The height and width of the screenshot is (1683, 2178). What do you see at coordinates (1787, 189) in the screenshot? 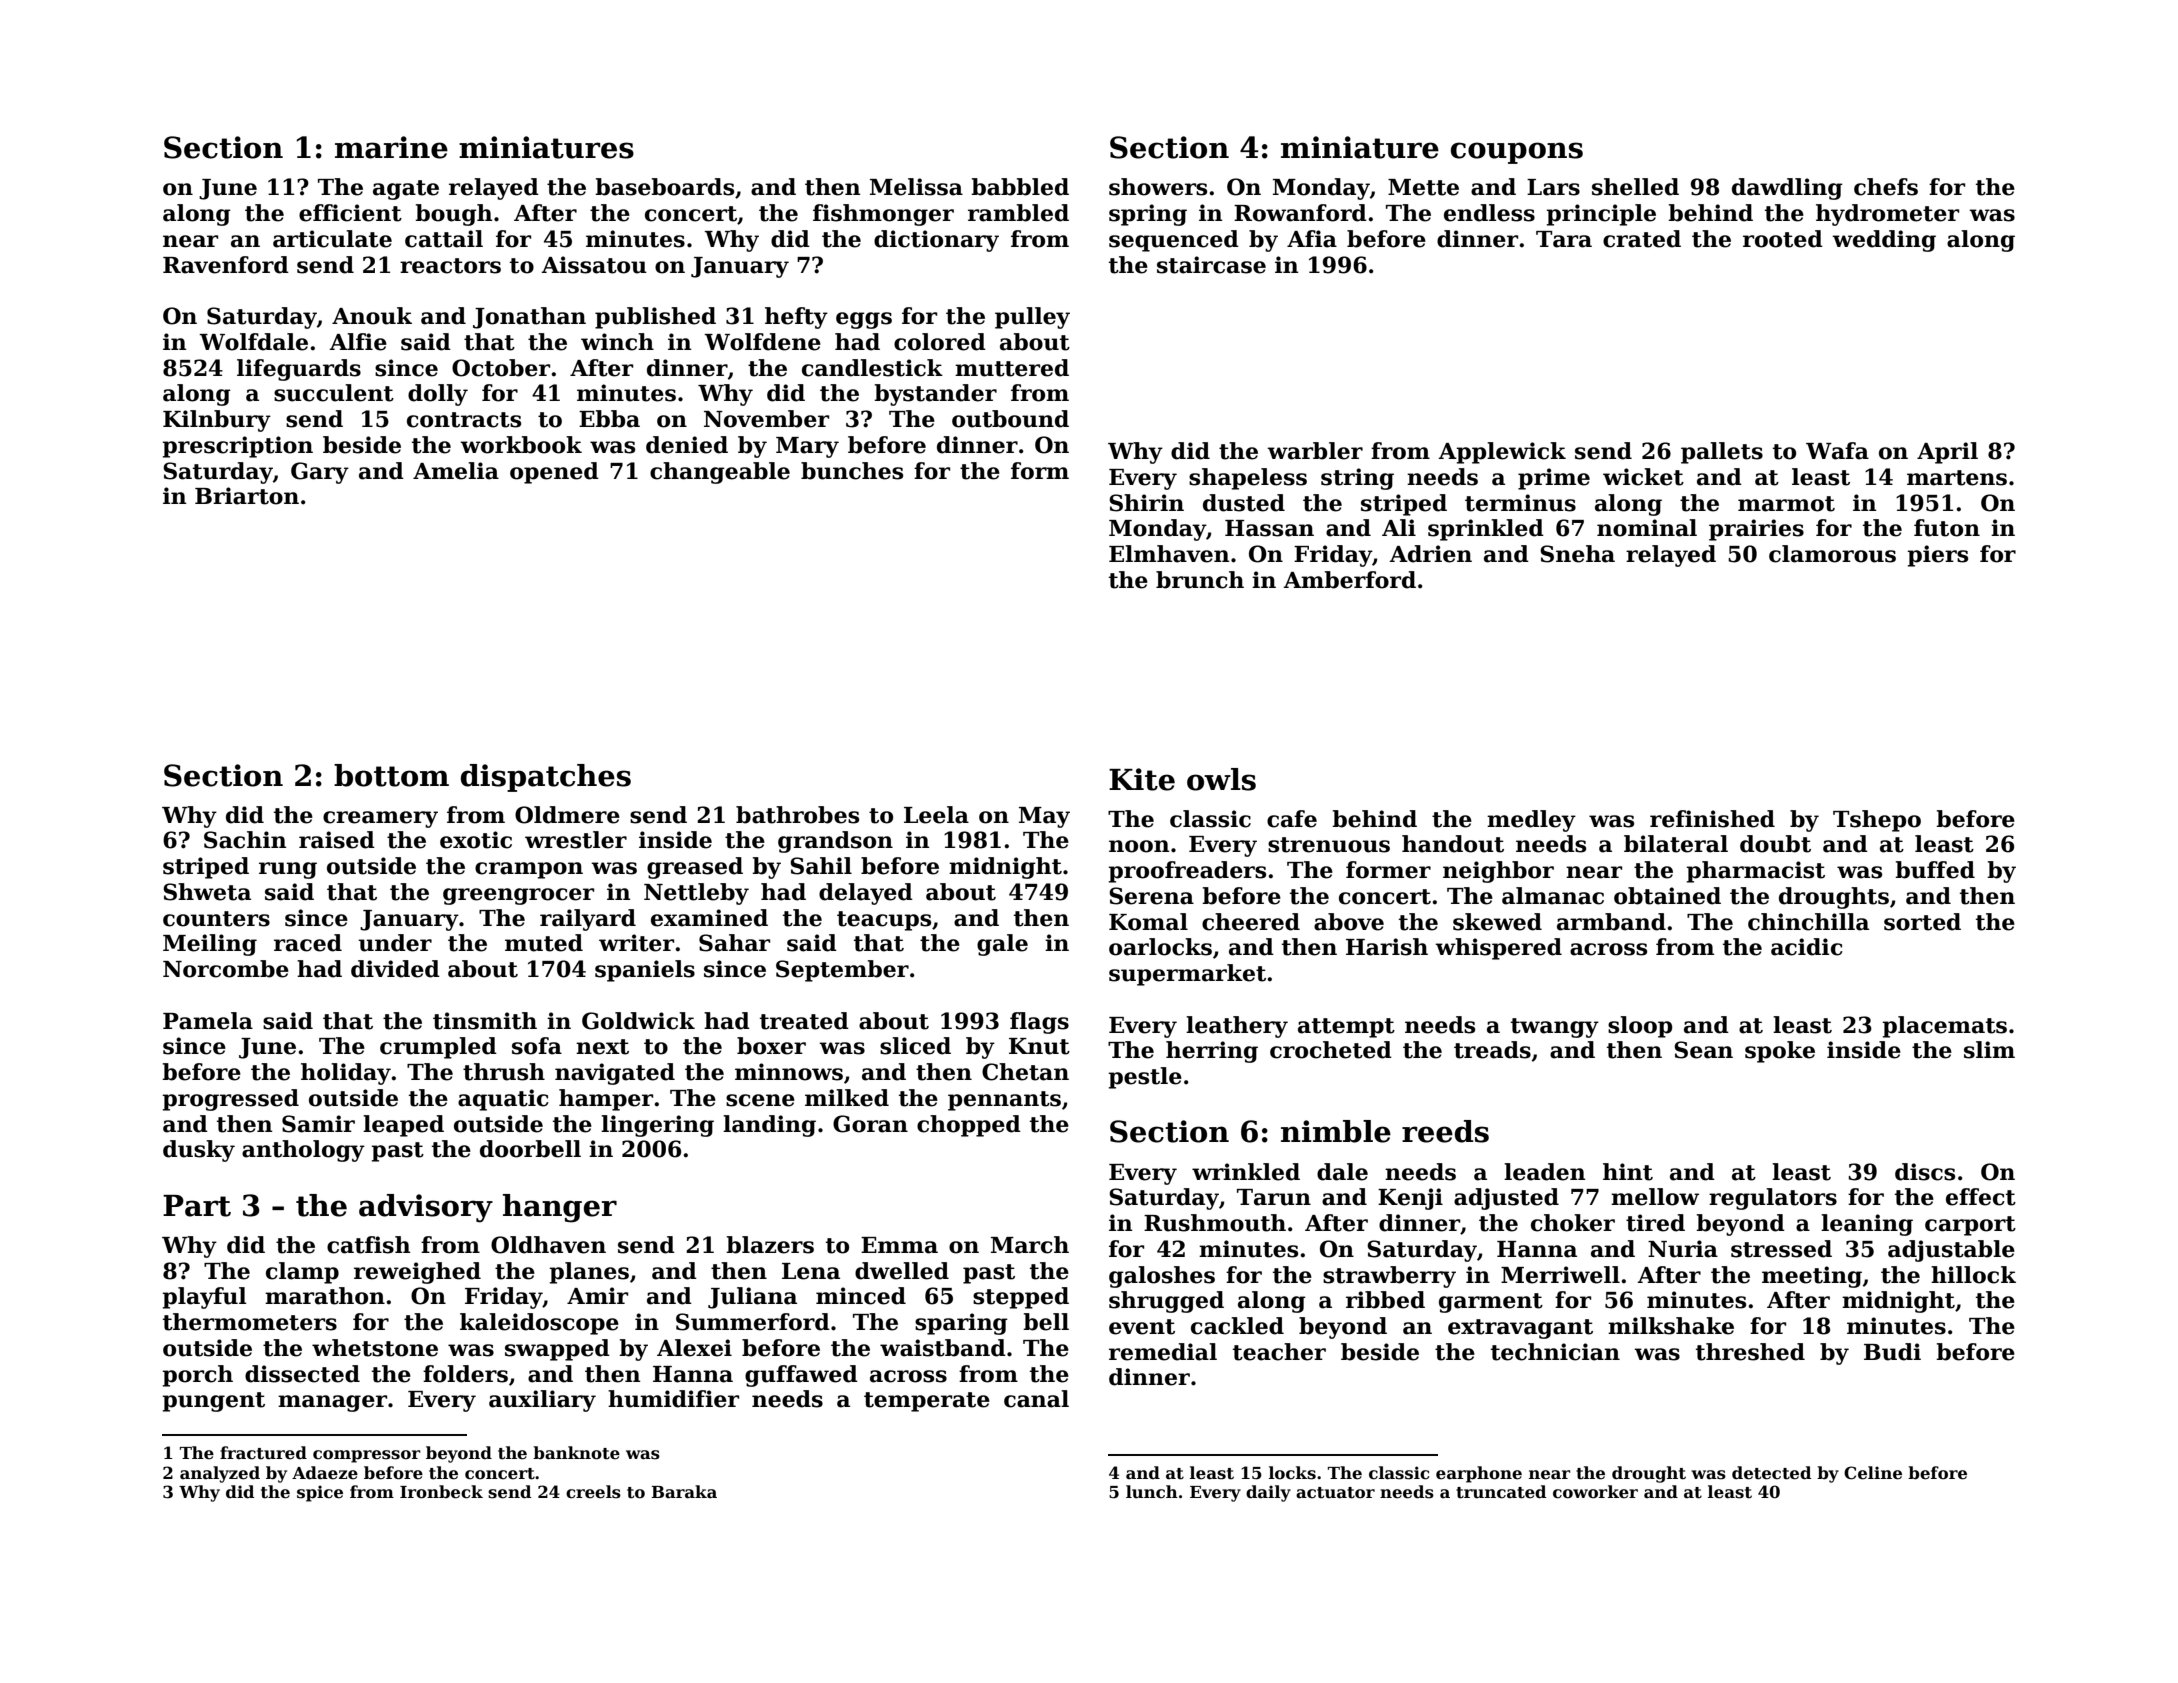
I see `dawdling` at bounding box center [1787, 189].
